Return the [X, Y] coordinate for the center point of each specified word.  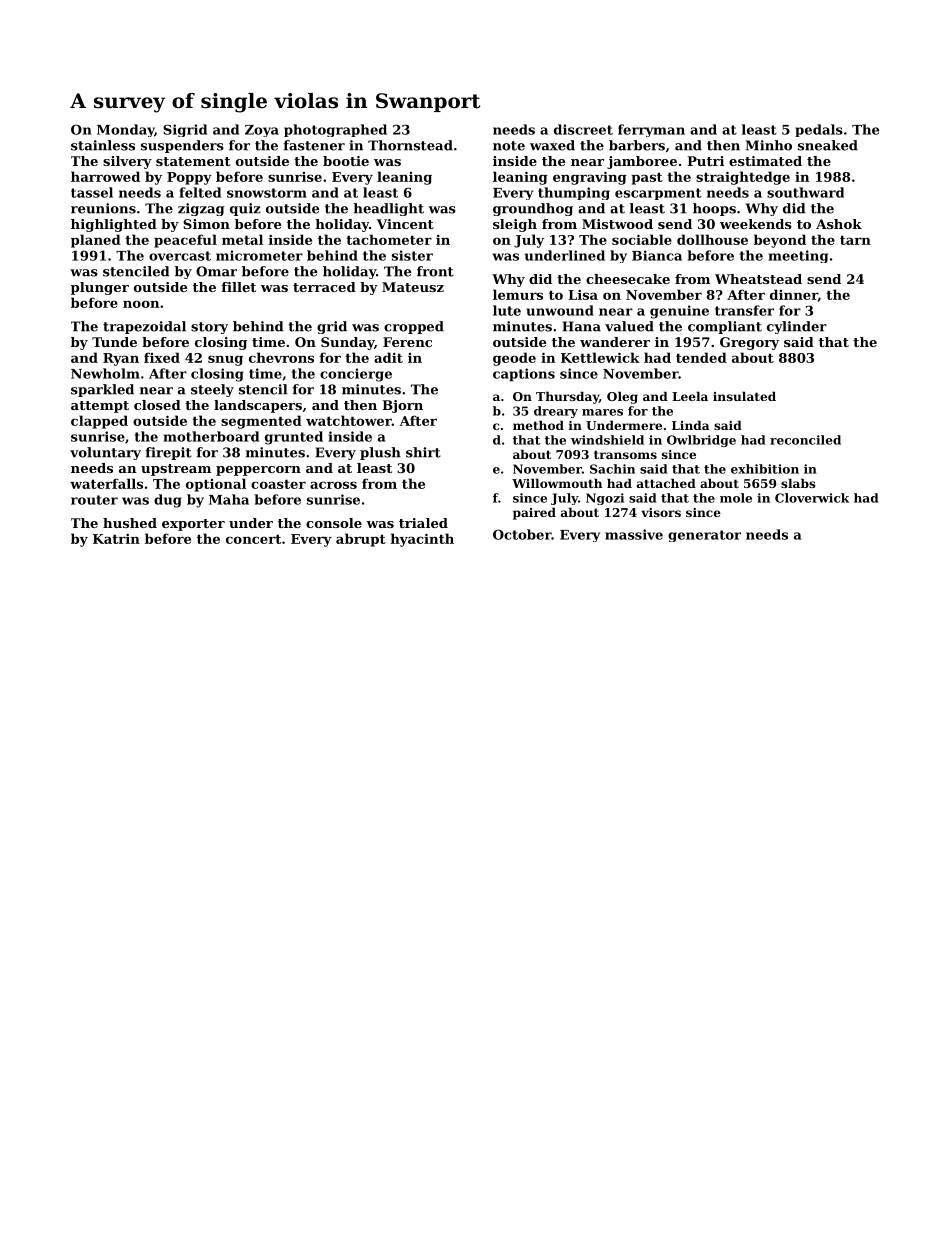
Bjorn [402, 406]
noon [141, 304]
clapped [99, 422]
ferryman [651, 130]
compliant [725, 327]
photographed [335, 130]
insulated [744, 396]
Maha [229, 499]
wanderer [615, 342]
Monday [125, 130]
